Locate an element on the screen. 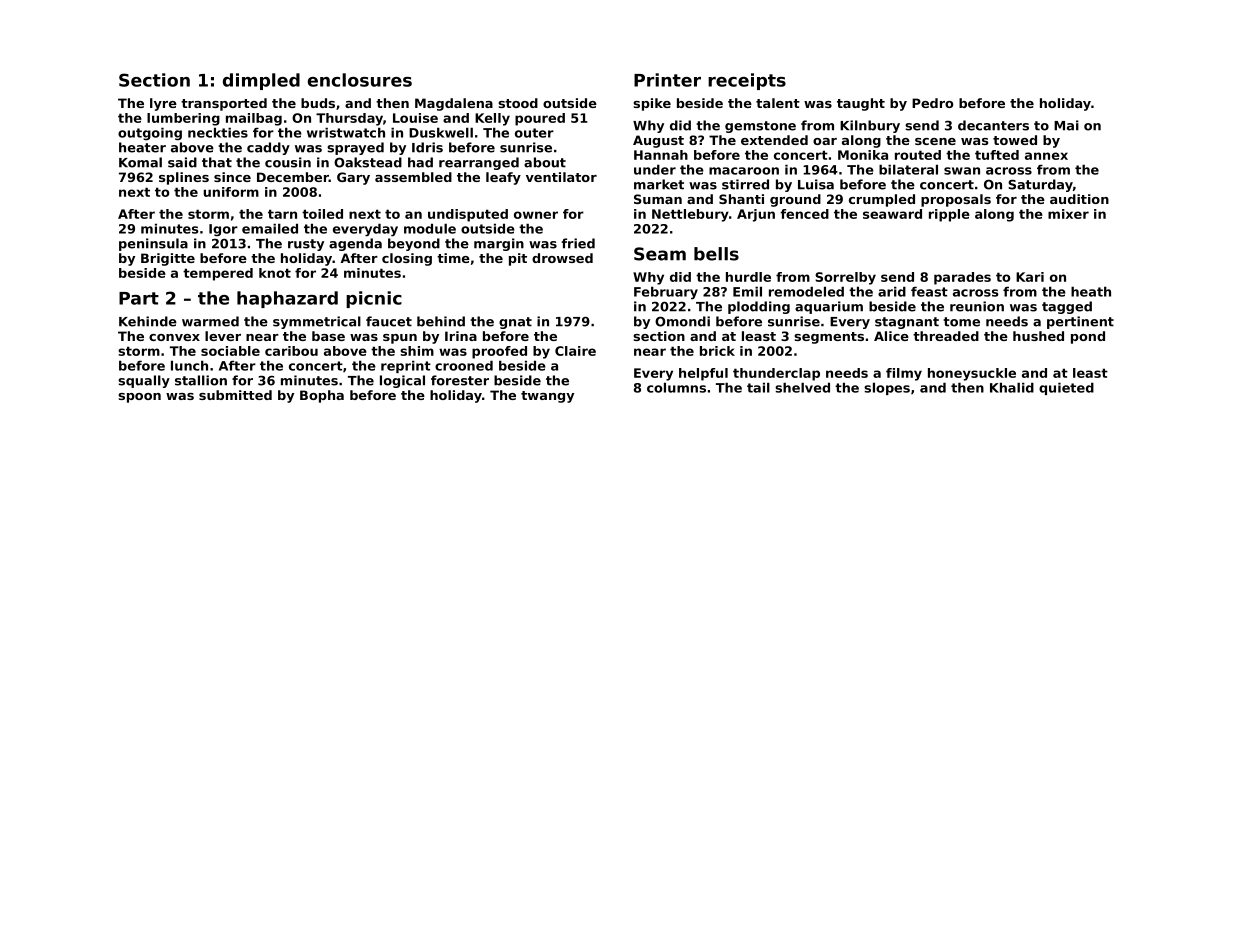 The height and width of the screenshot is (952, 1233). enclosures is located at coordinates (360, 80).
